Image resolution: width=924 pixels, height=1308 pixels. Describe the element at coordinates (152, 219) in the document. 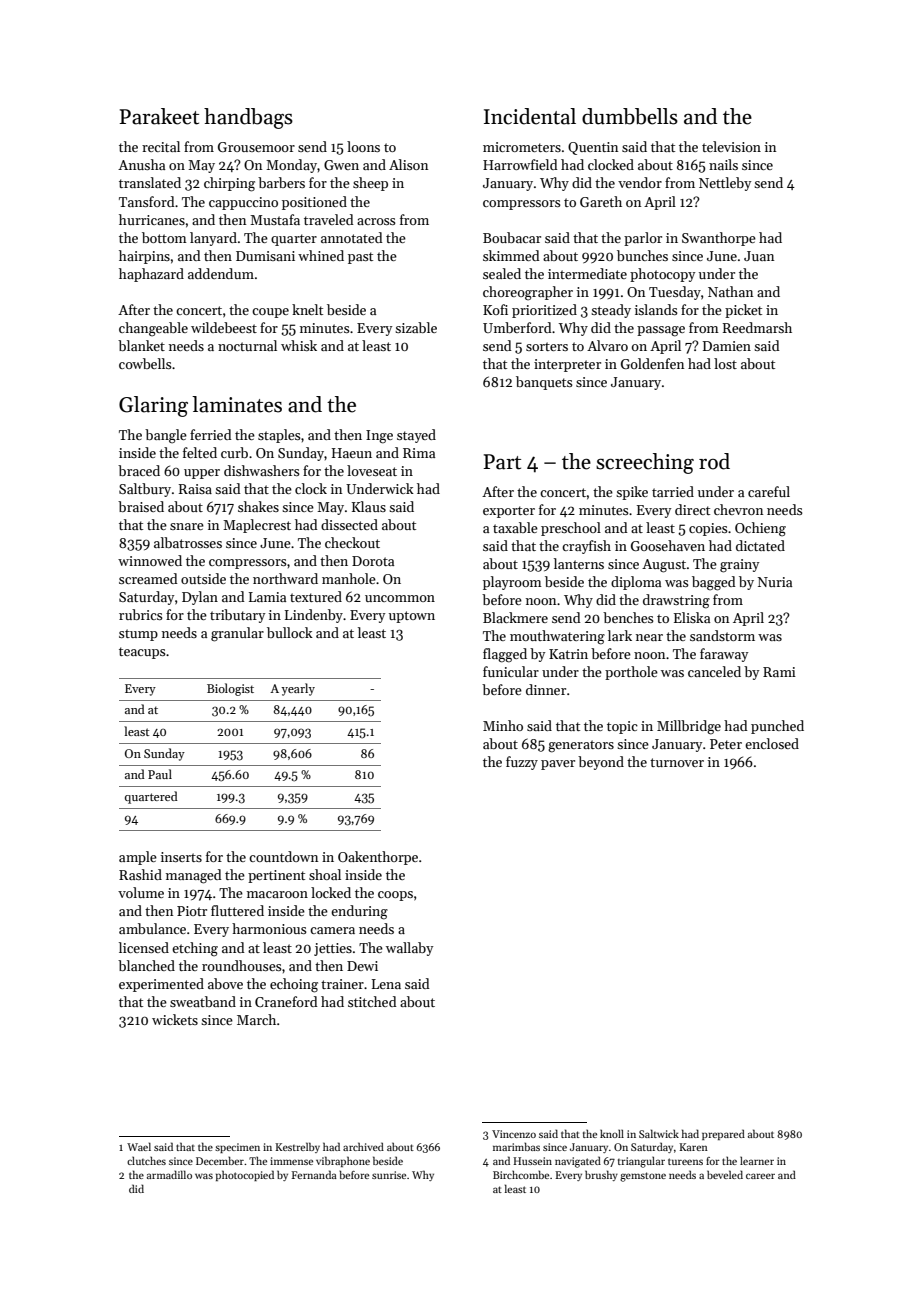

I see `hurricanes` at that location.
